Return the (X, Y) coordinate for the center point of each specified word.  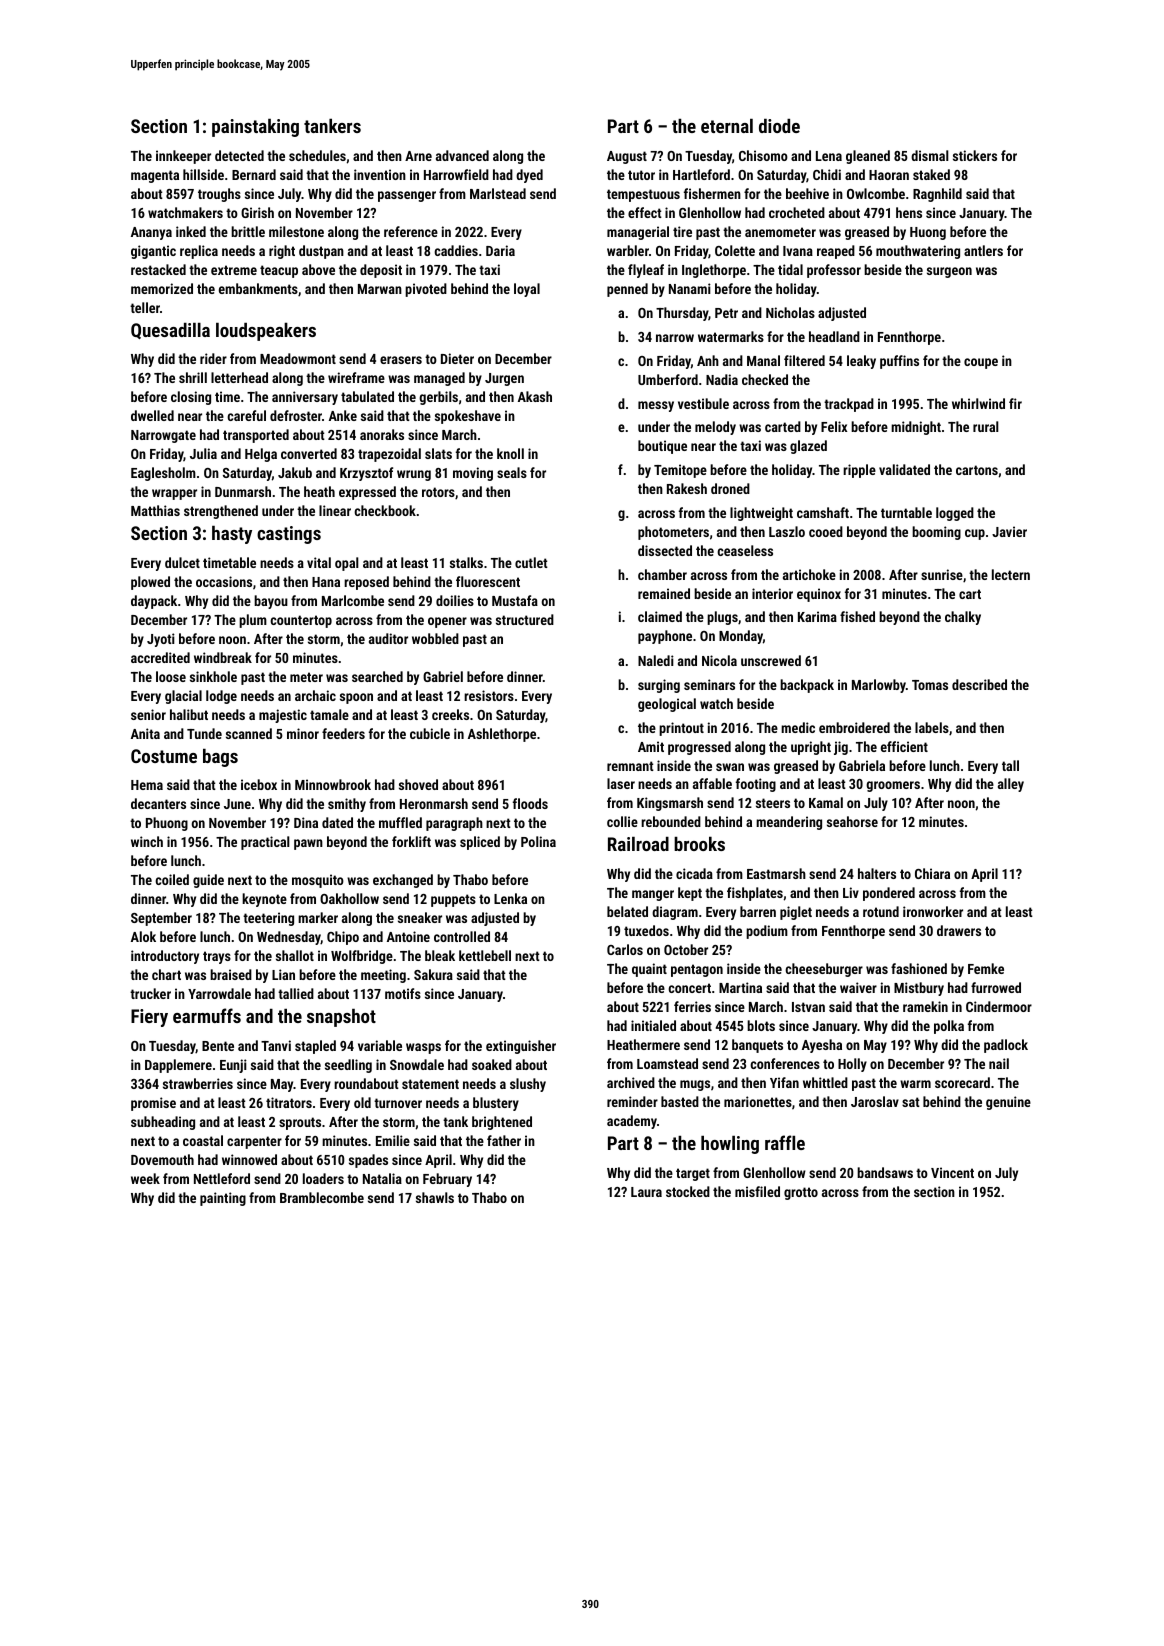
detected (239, 155)
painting (223, 1199)
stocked (688, 1191)
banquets (757, 1046)
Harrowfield (456, 174)
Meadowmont (298, 358)
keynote (264, 900)
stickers (975, 155)
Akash (535, 396)
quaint (649, 970)
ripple (859, 471)
